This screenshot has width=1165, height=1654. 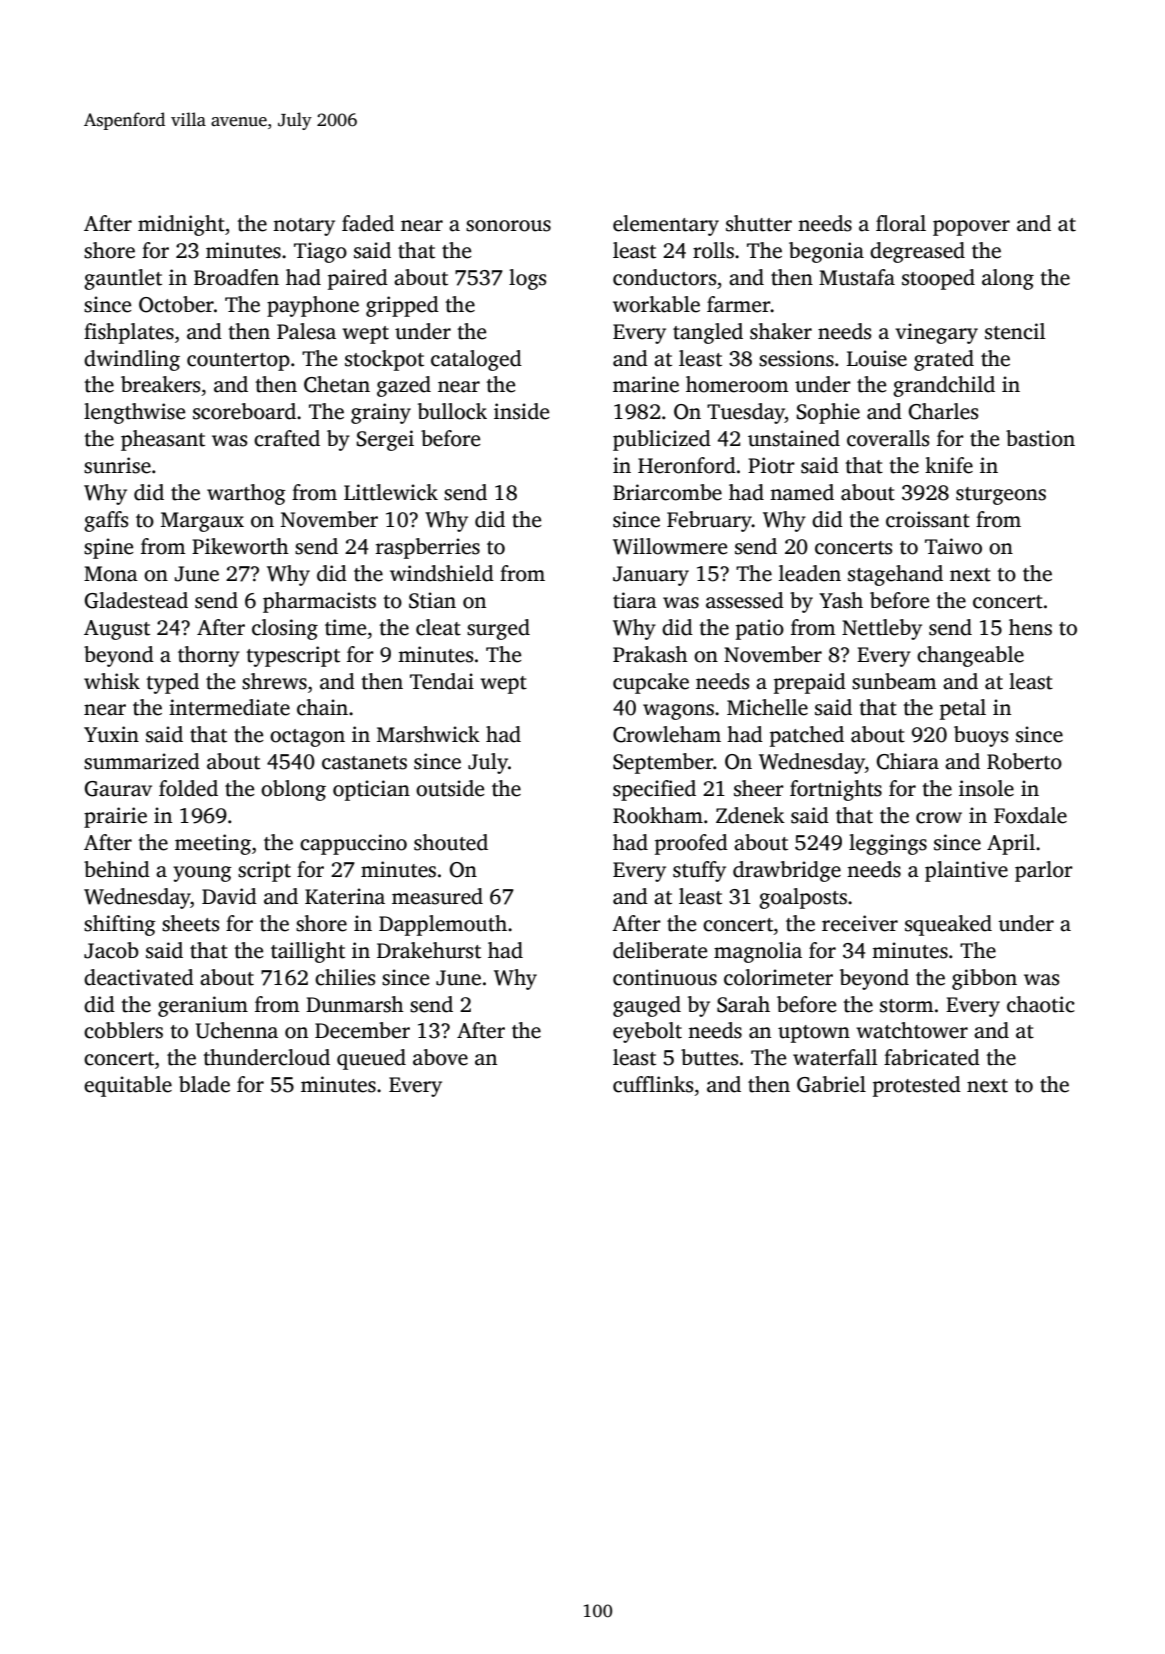 I want to click on tiara, so click(x=635, y=600).
